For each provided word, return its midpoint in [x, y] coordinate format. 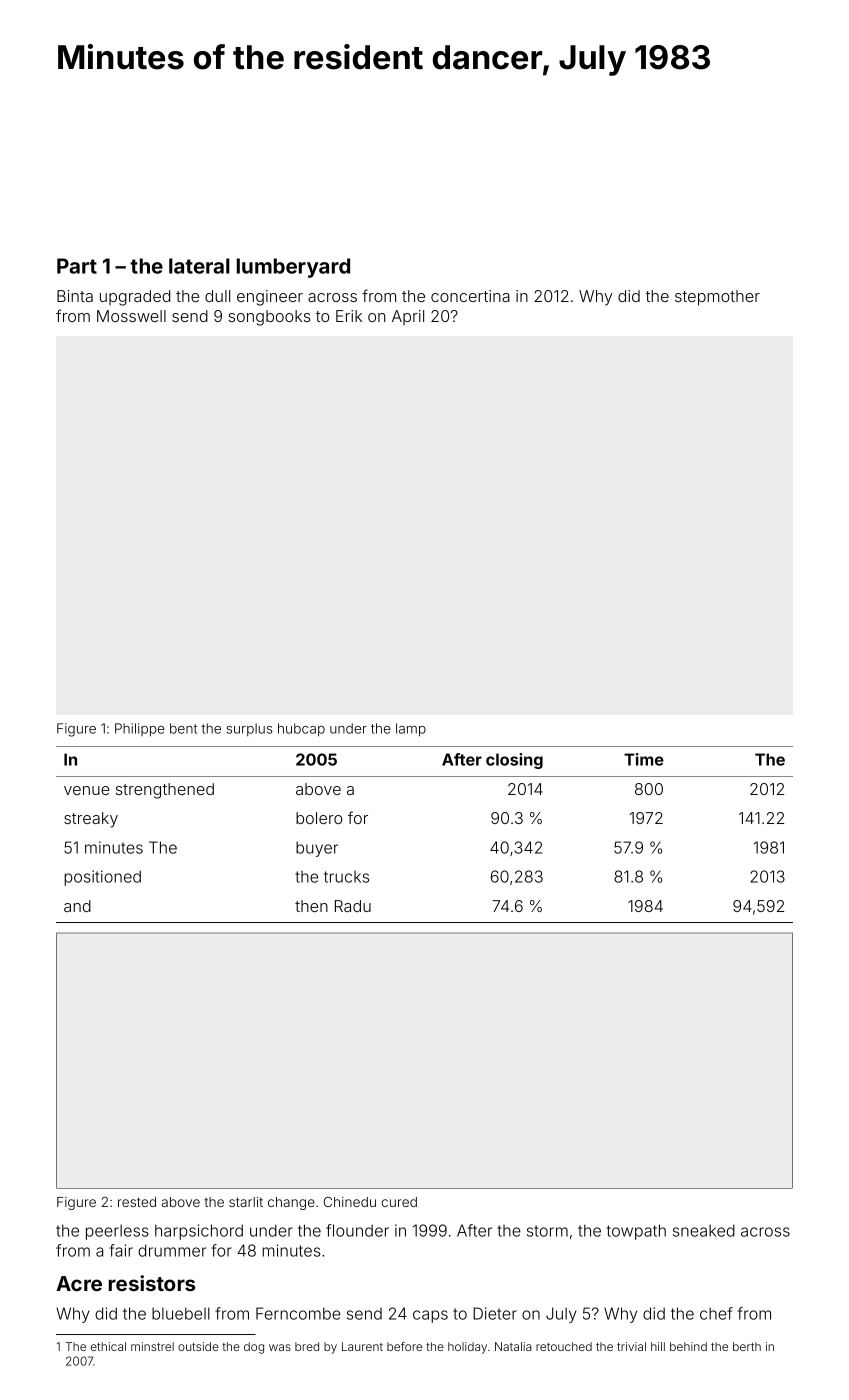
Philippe [140, 730]
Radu [353, 906]
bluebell [181, 1313]
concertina [470, 296]
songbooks [270, 318]
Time [644, 759]
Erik [349, 316]
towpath [636, 1232]
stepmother [717, 298]
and [77, 906]
